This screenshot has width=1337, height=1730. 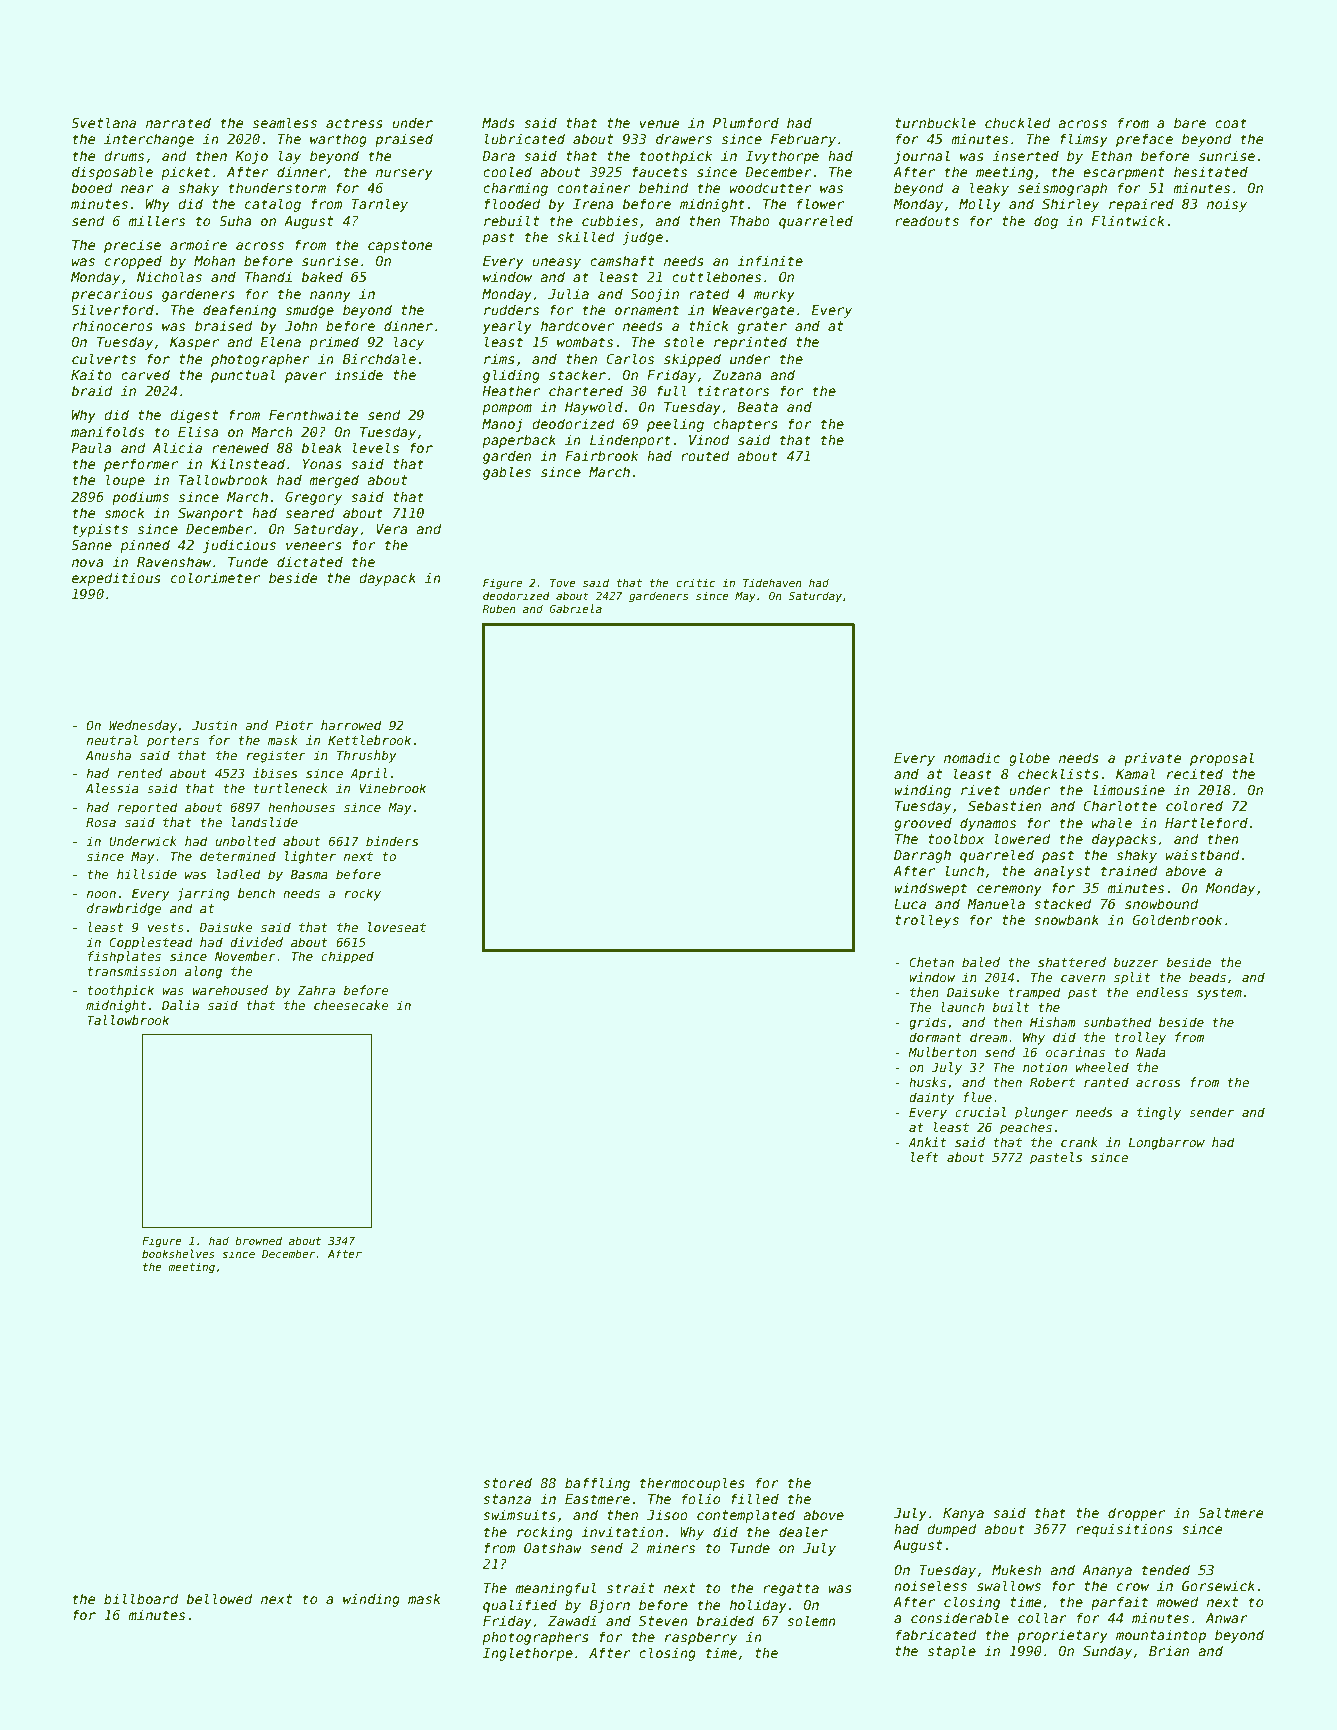 I want to click on Inglethorpe, so click(x=528, y=1654).
